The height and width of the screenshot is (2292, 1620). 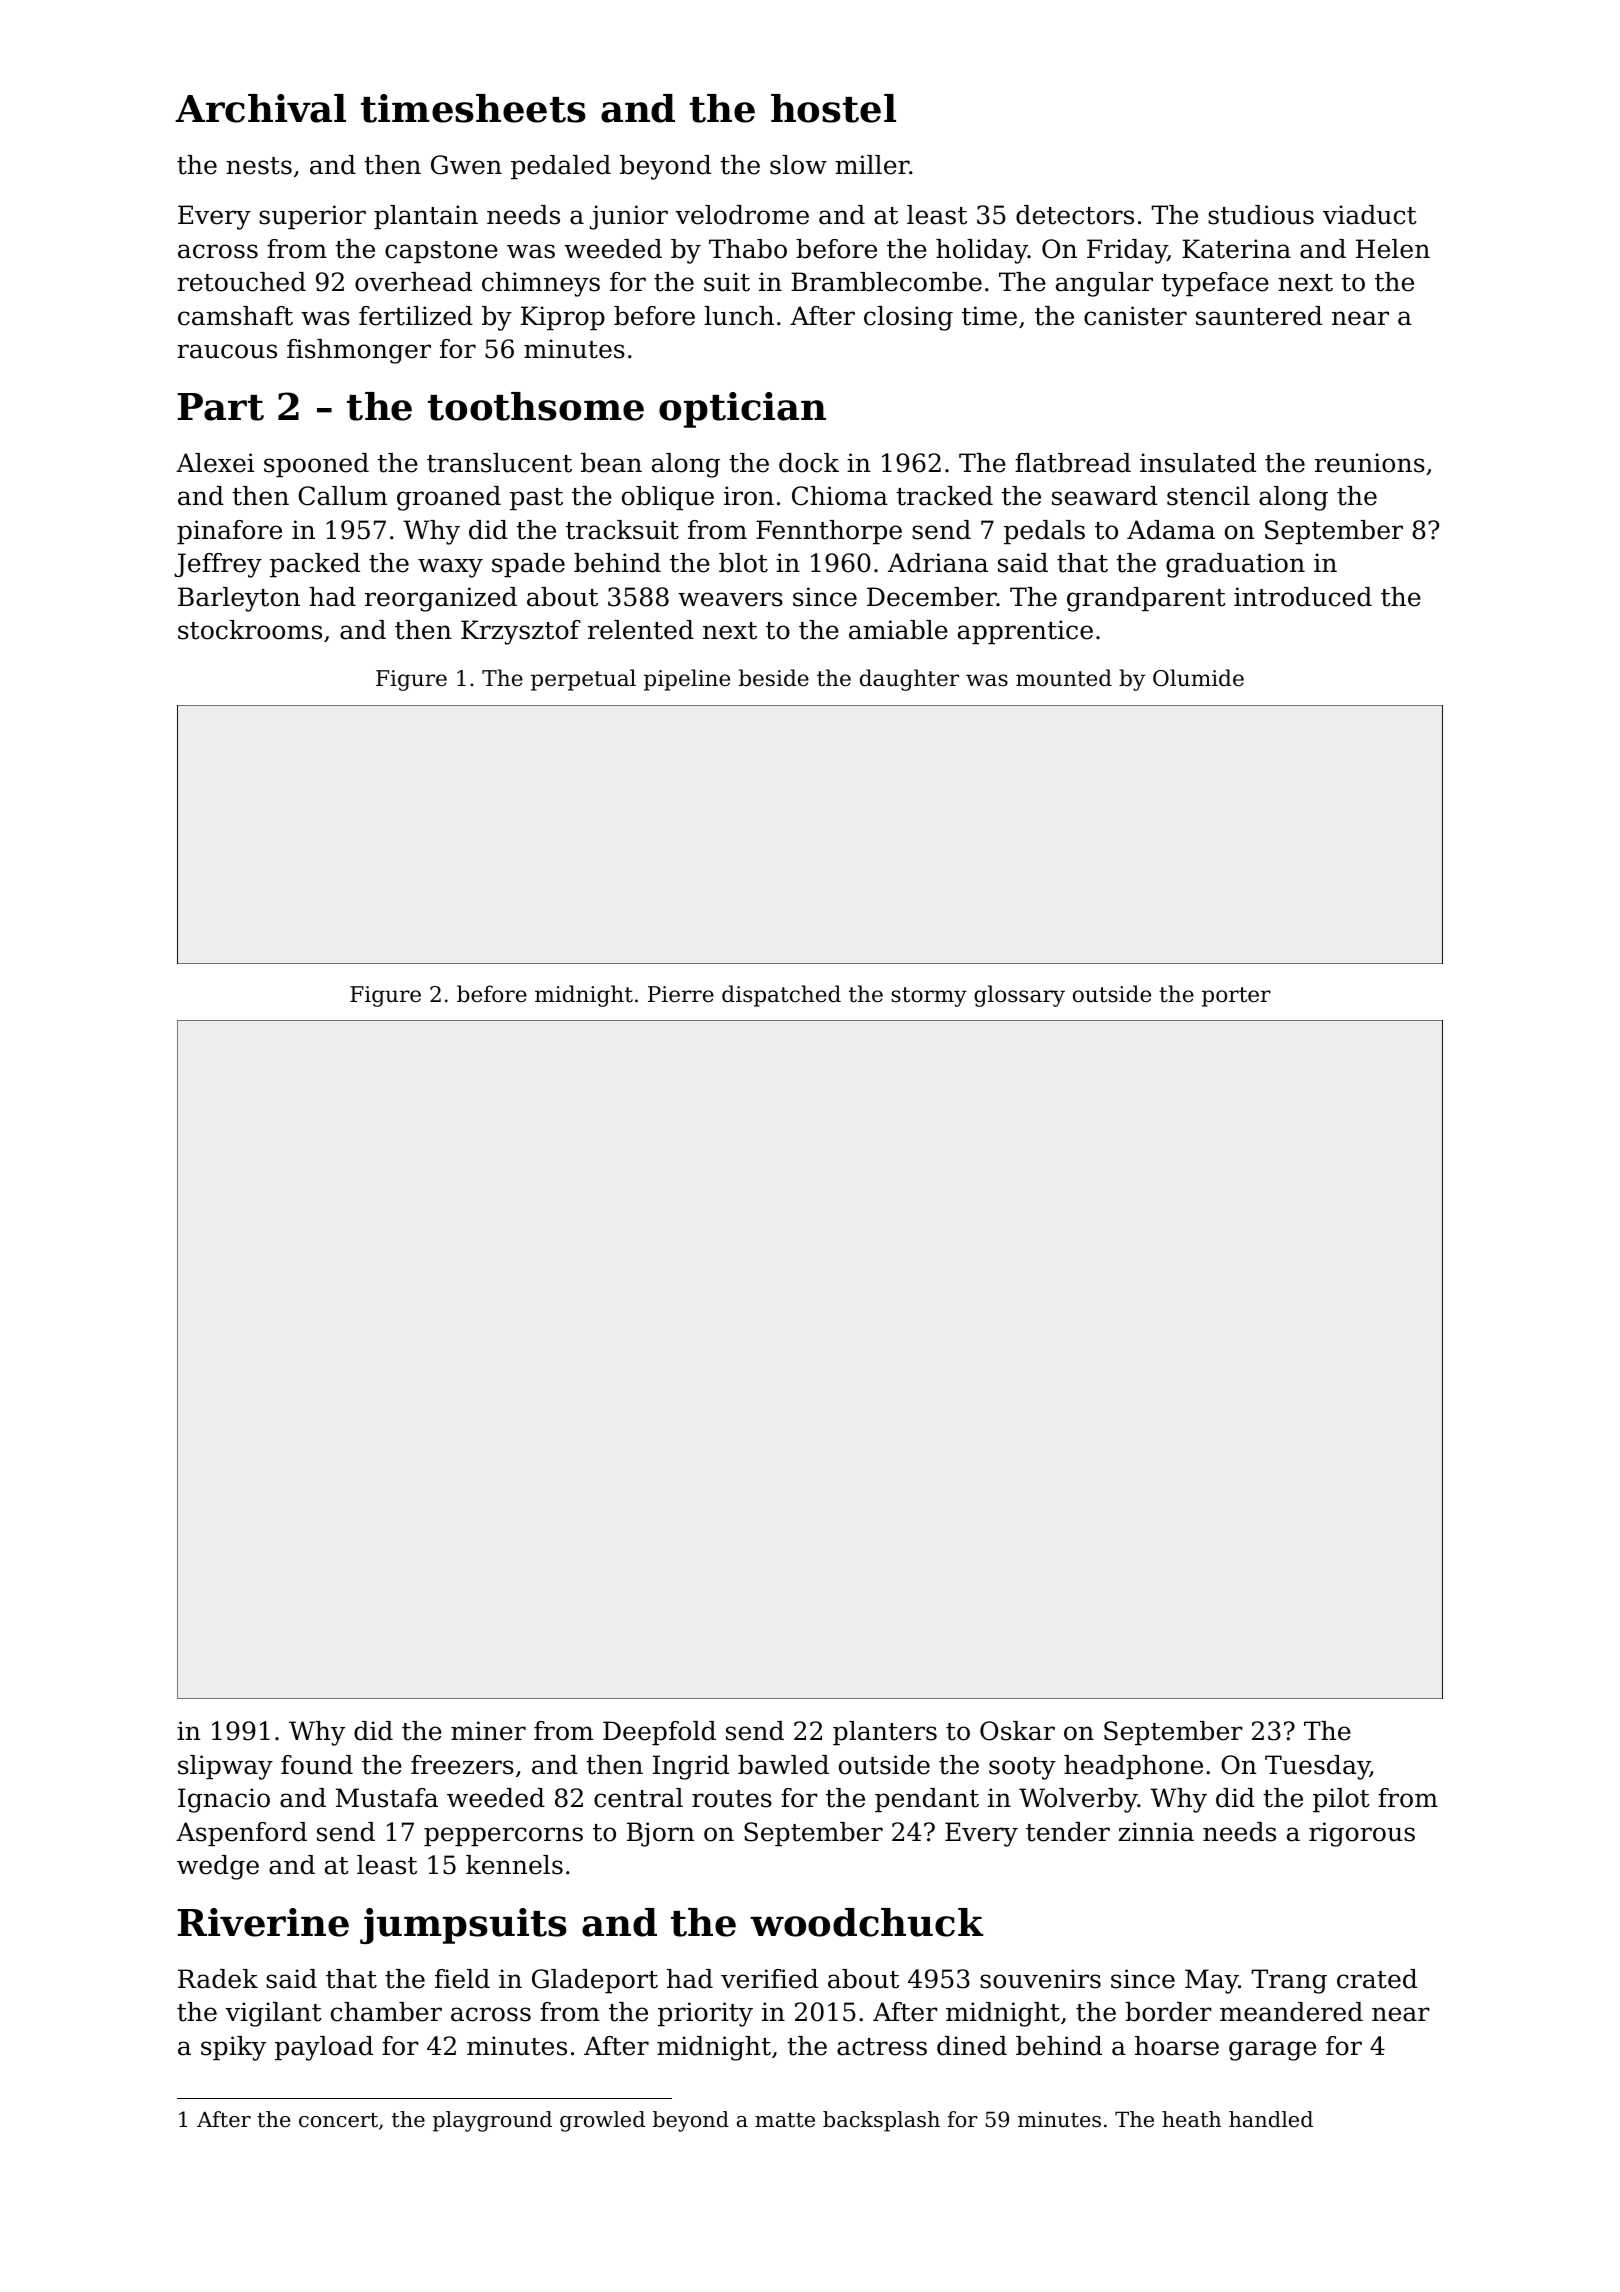 I want to click on superior, so click(x=312, y=217).
